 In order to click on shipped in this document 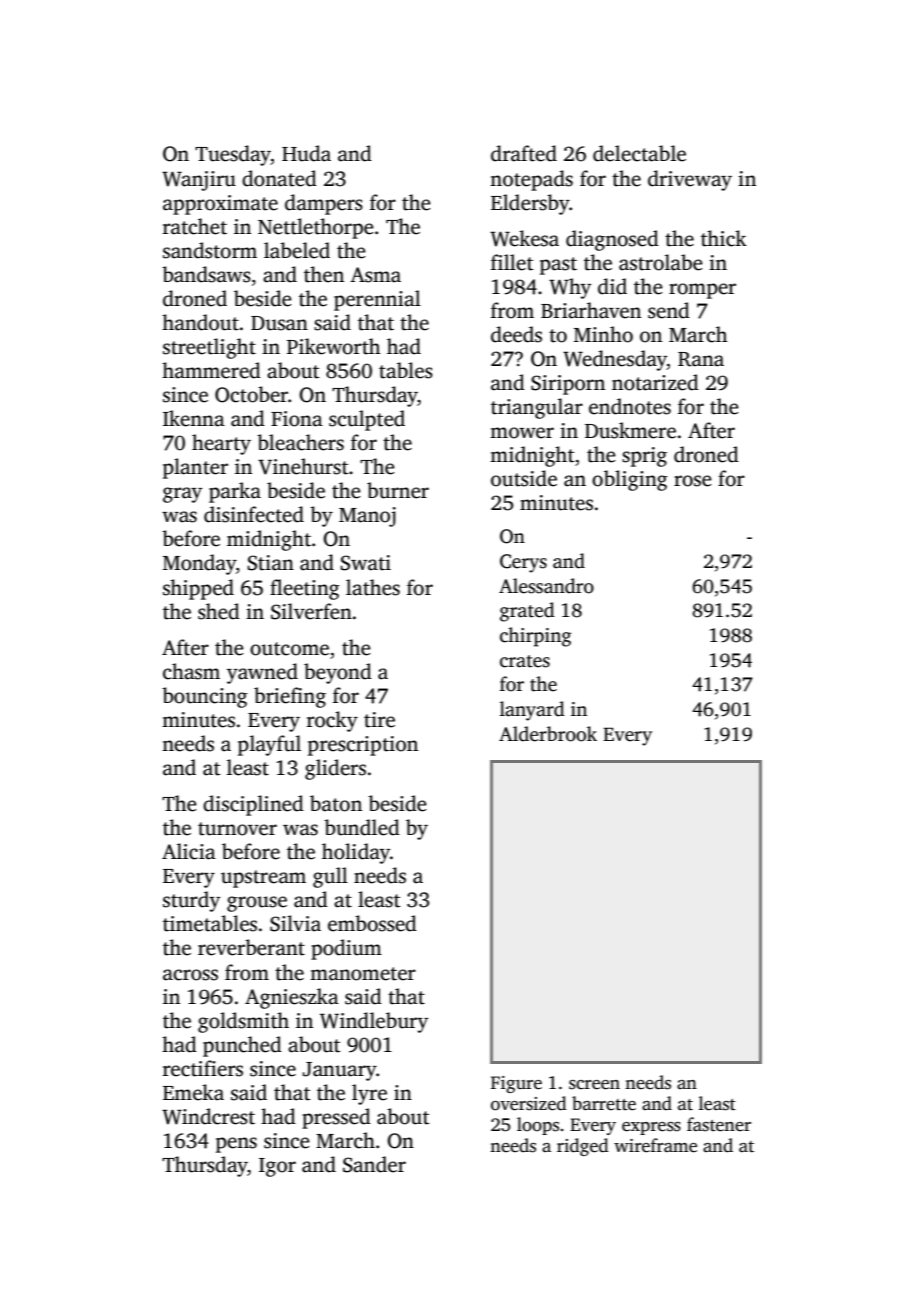, I will do `click(198, 589)`.
